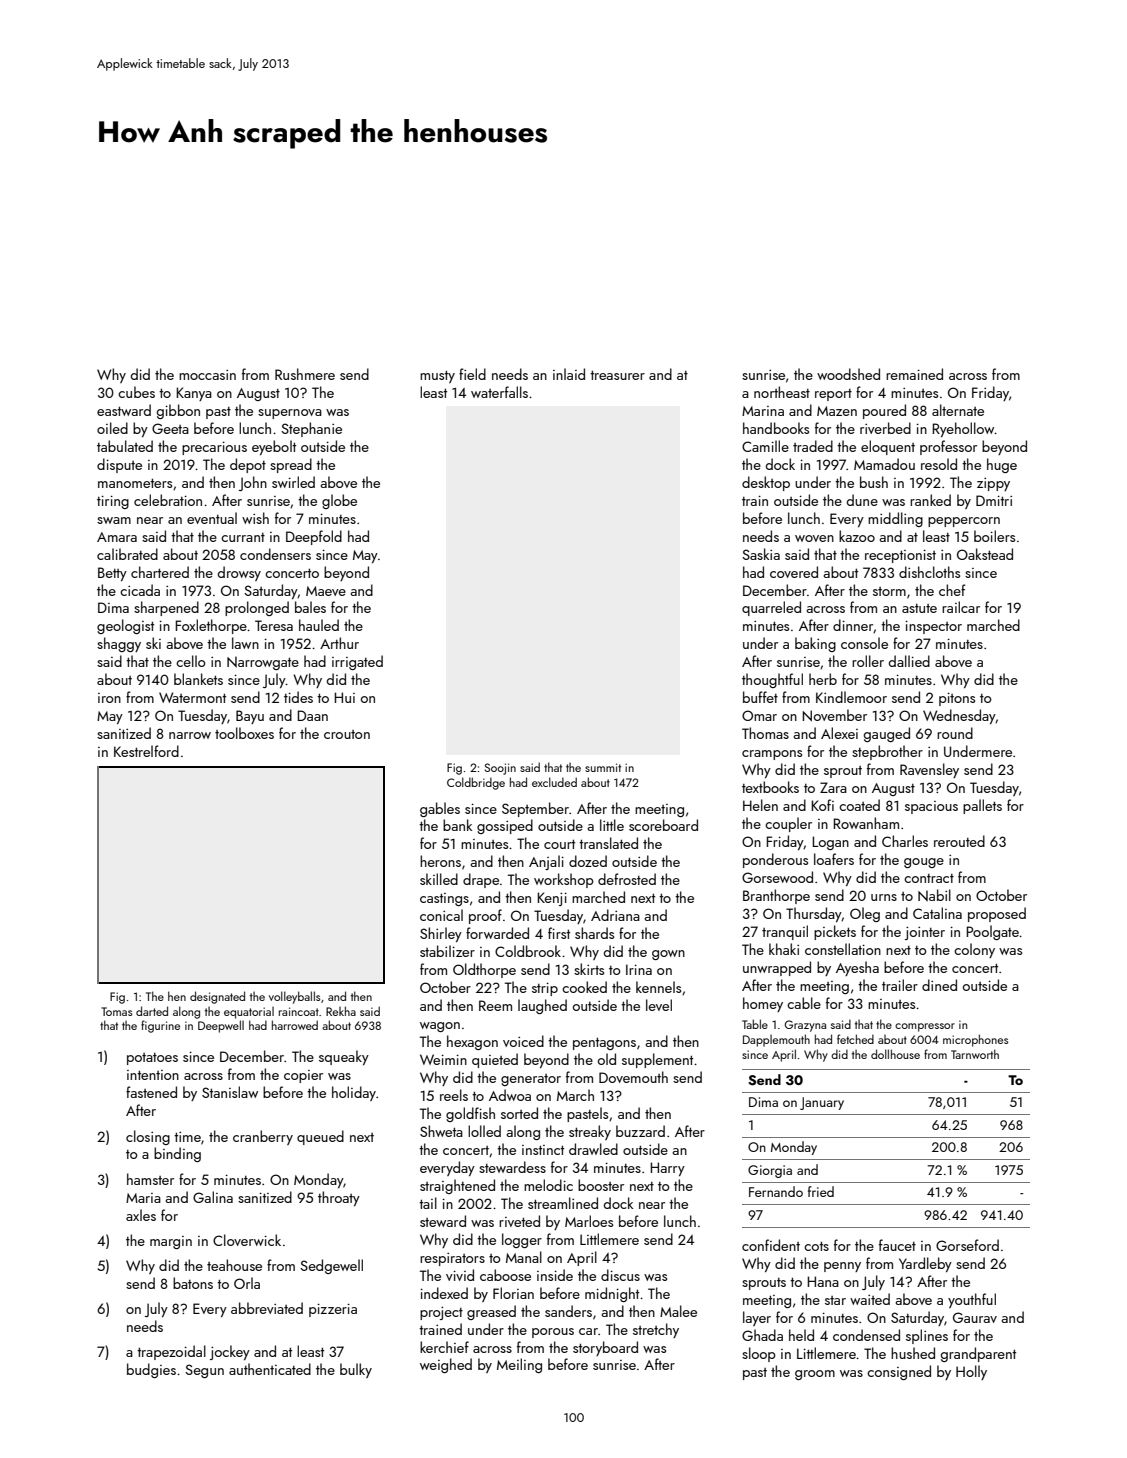 The height and width of the screenshot is (1458, 1127). What do you see at coordinates (955, 733) in the screenshot?
I see `round` at bounding box center [955, 733].
